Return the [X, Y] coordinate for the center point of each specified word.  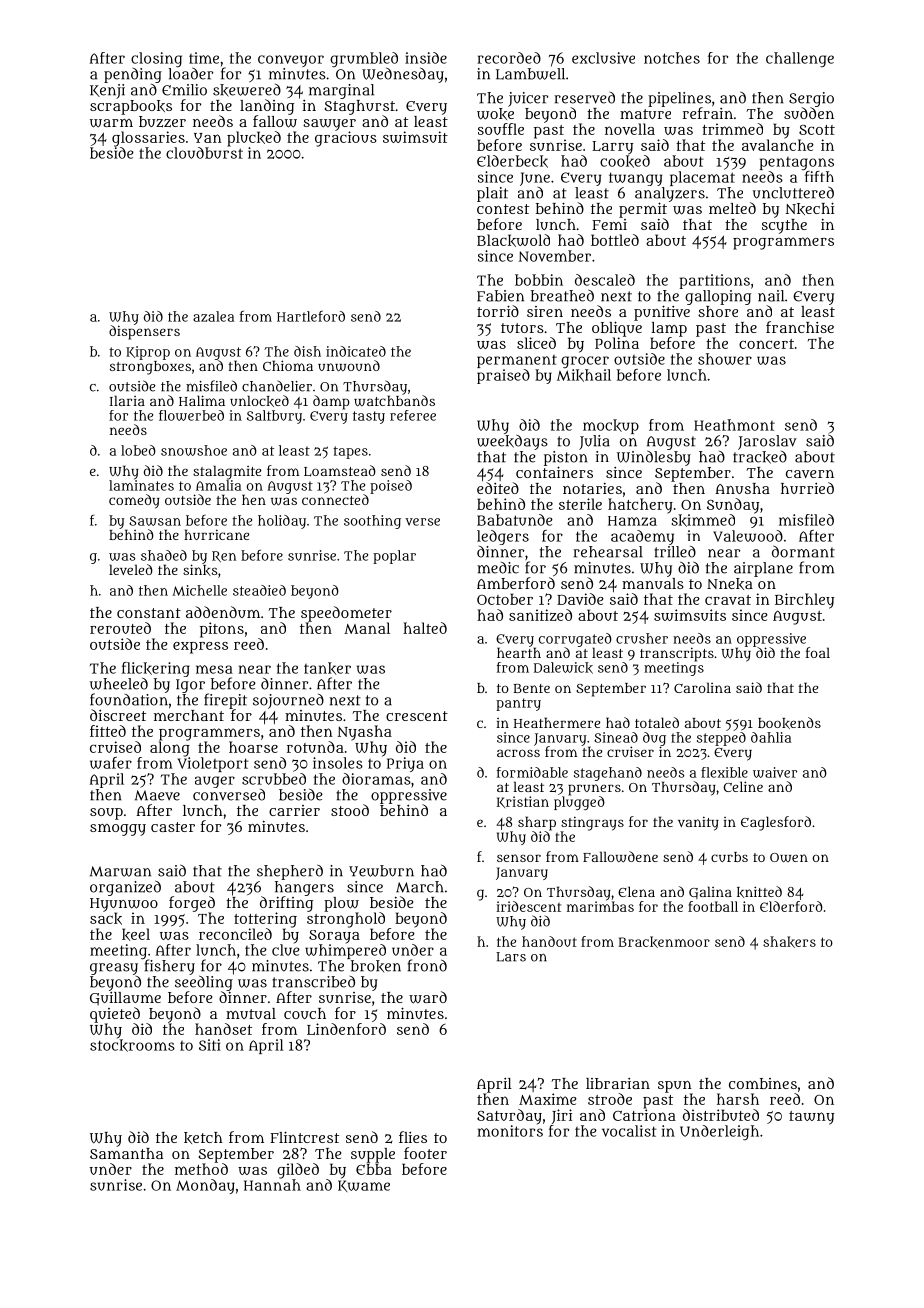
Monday [205, 1186]
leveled [131, 569]
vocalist [629, 1131]
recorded [509, 58]
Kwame [364, 1186]
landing [267, 107]
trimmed [732, 129]
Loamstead [340, 471]
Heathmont [734, 425]
